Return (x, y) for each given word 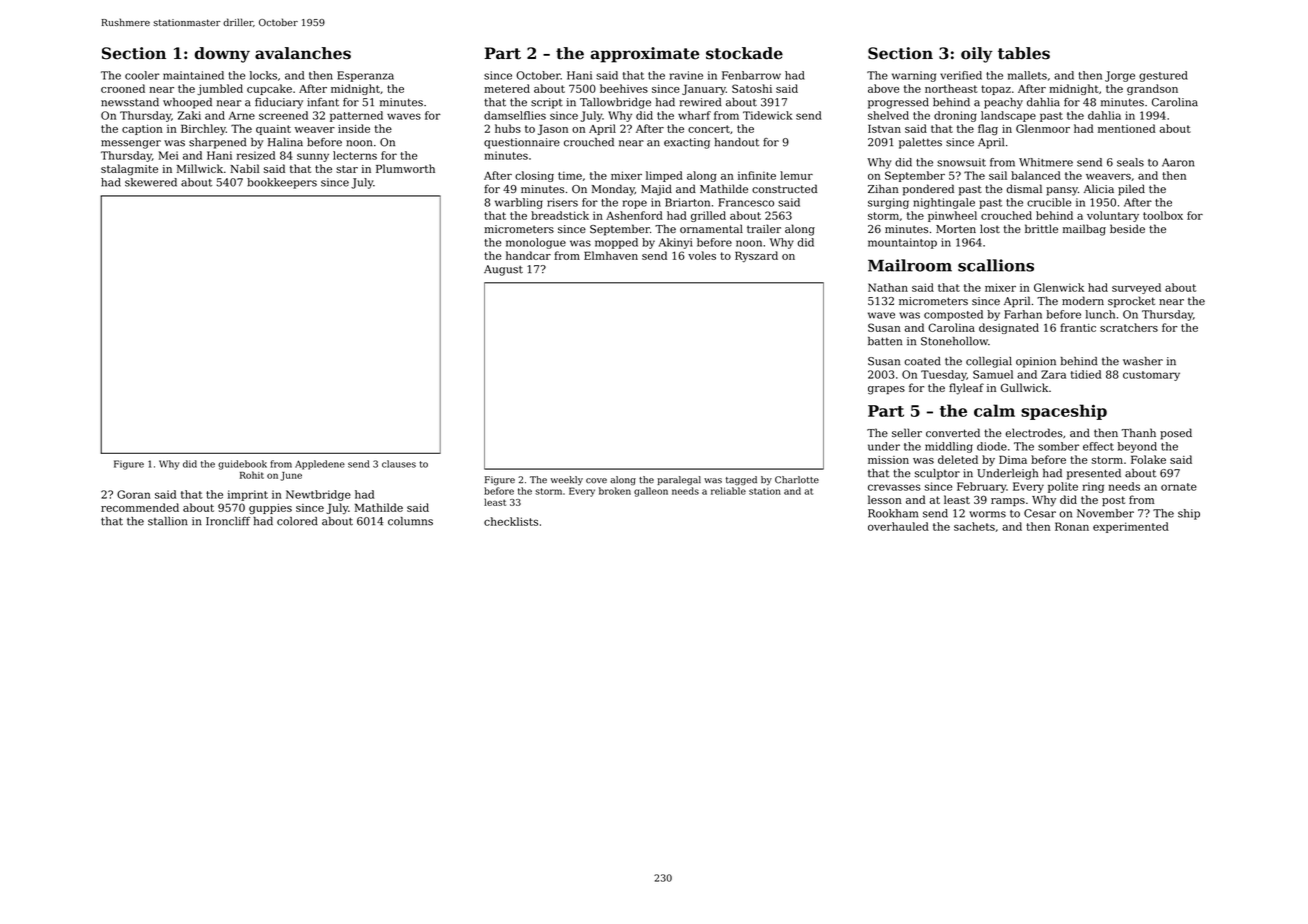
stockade (744, 53)
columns (410, 521)
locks (263, 75)
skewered (151, 182)
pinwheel (952, 216)
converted (953, 432)
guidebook (242, 465)
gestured (1163, 76)
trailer (764, 228)
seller (907, 432)
